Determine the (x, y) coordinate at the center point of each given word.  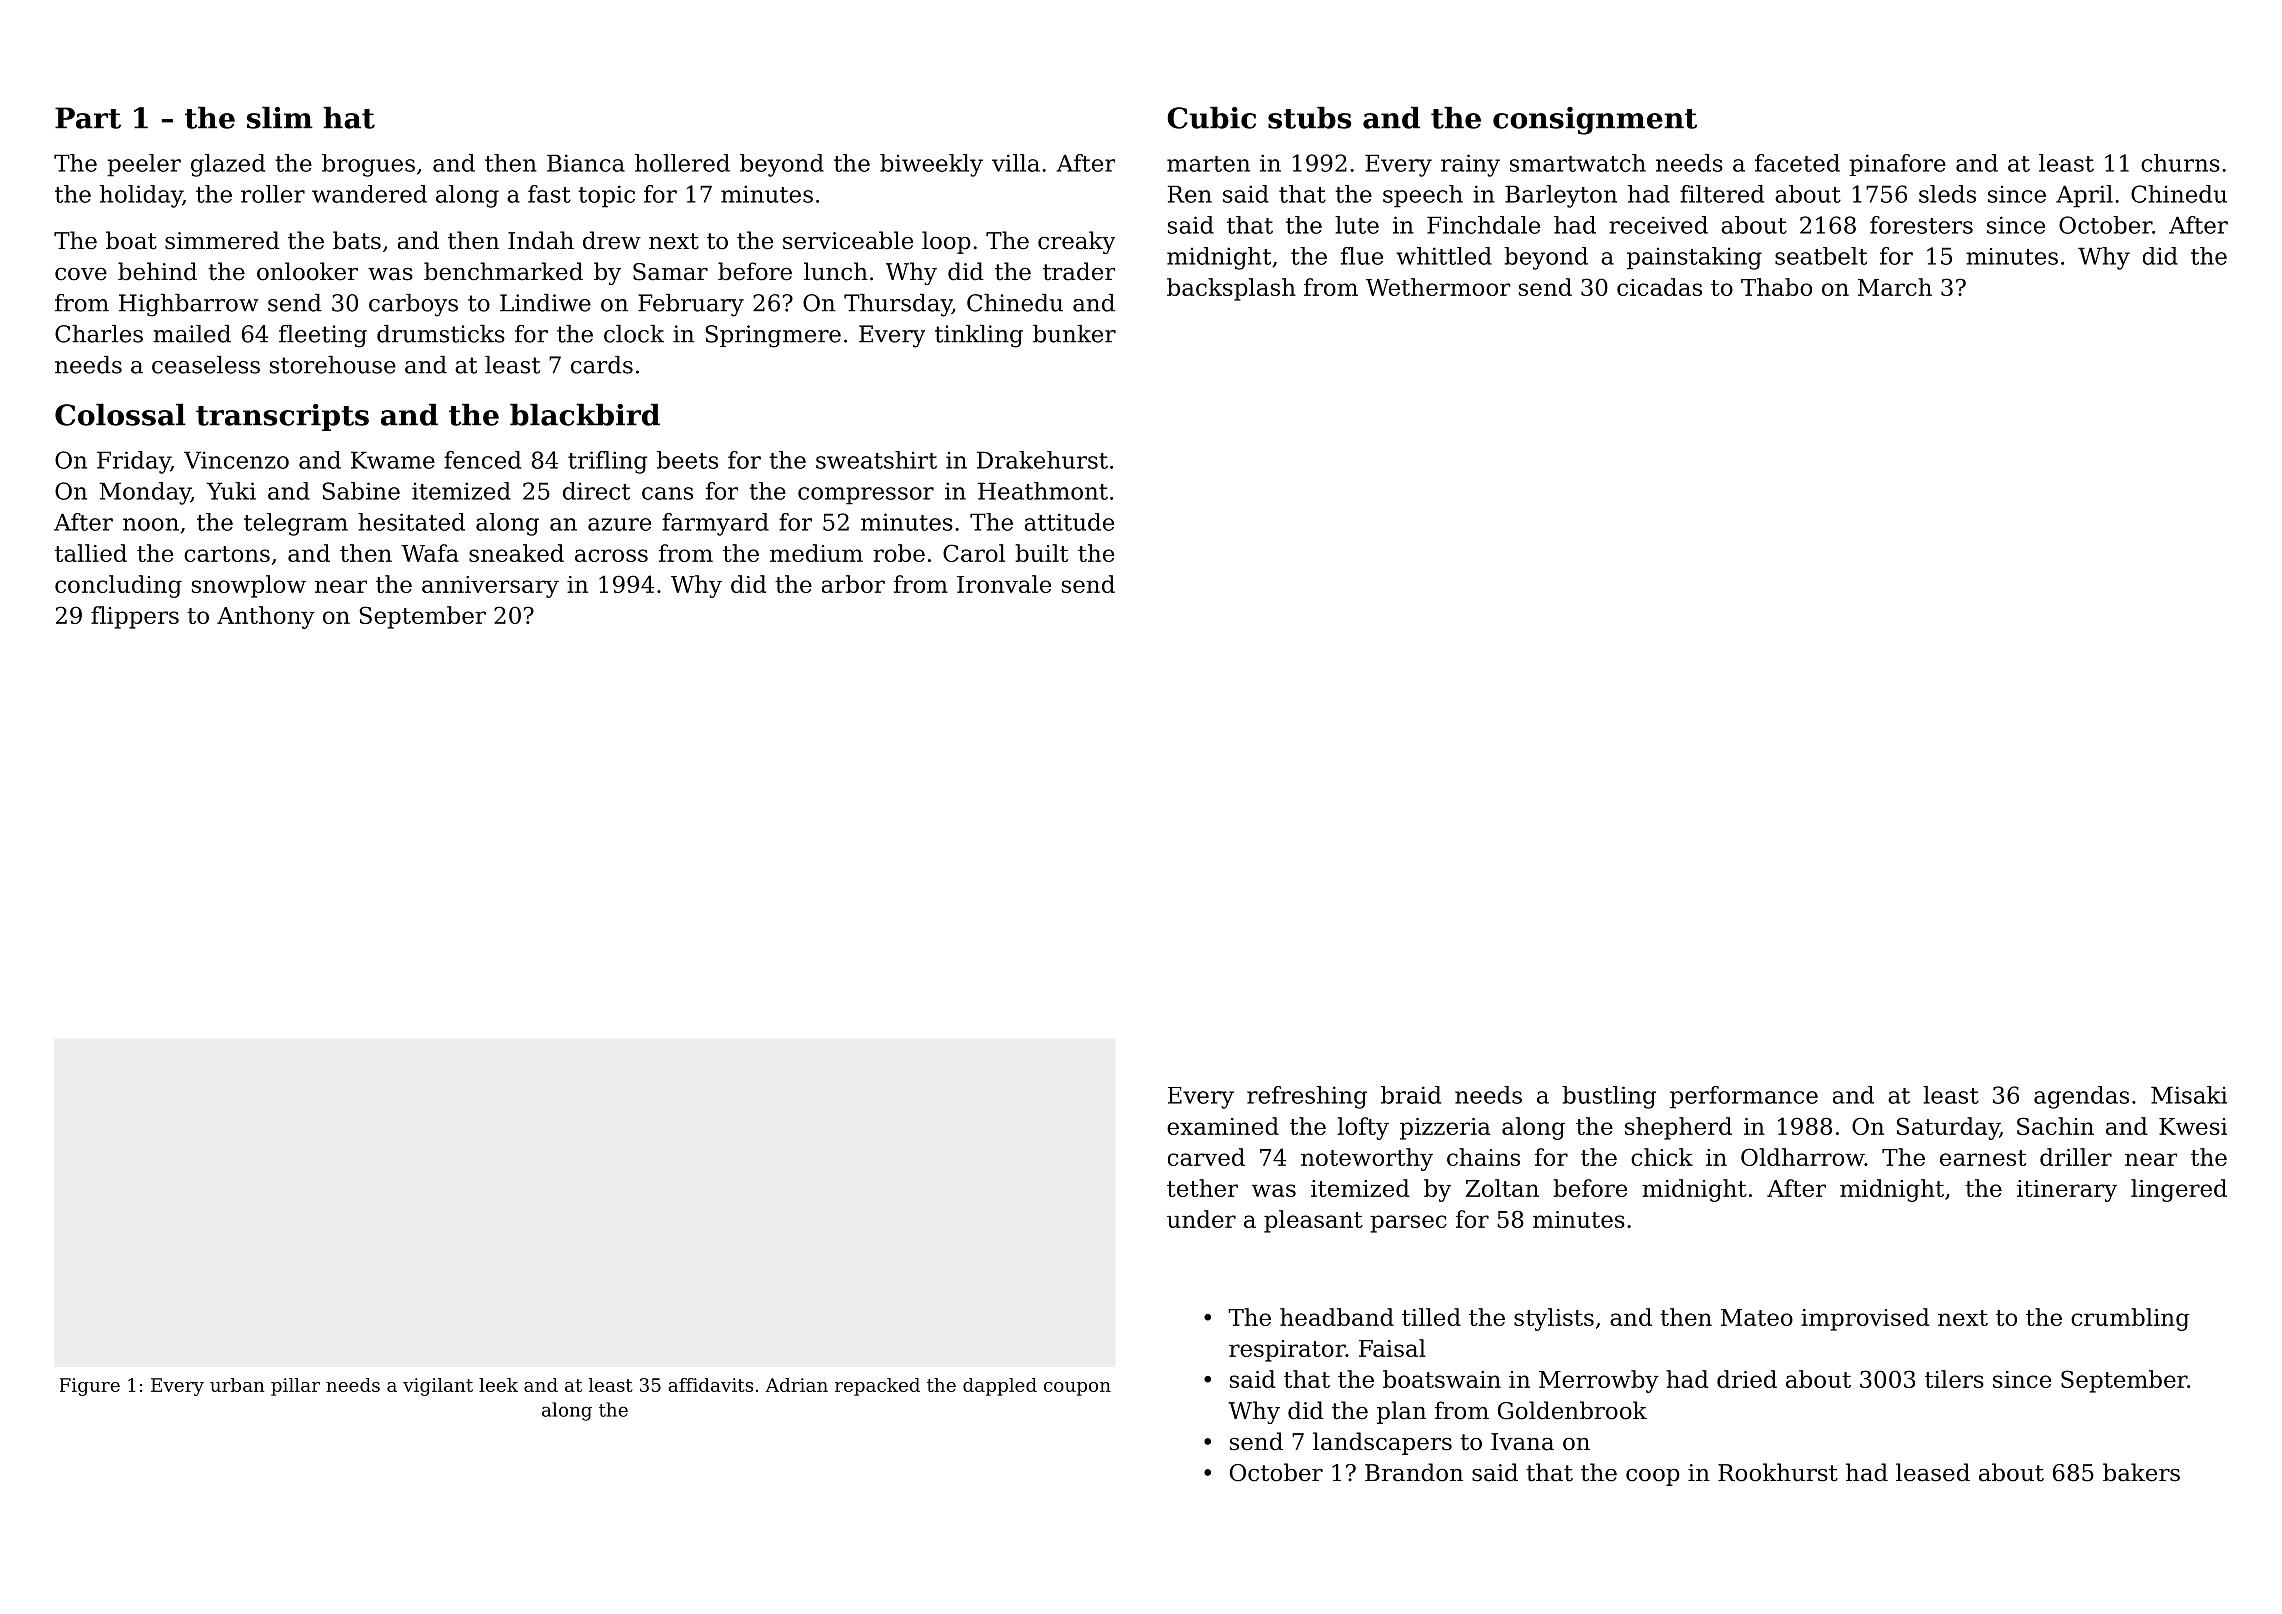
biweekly (931, 165)
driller (2076, 1157)
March (1895, 287)
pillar (295, 1387)
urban (237, 1385)
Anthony (266, 617)
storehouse (333, 365)
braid (1411, 1095)
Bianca (586, 163)
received (1658, 225)
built (1041, 553)
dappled (1000, 1387)
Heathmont (1043, 491)
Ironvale (1004, 584)
